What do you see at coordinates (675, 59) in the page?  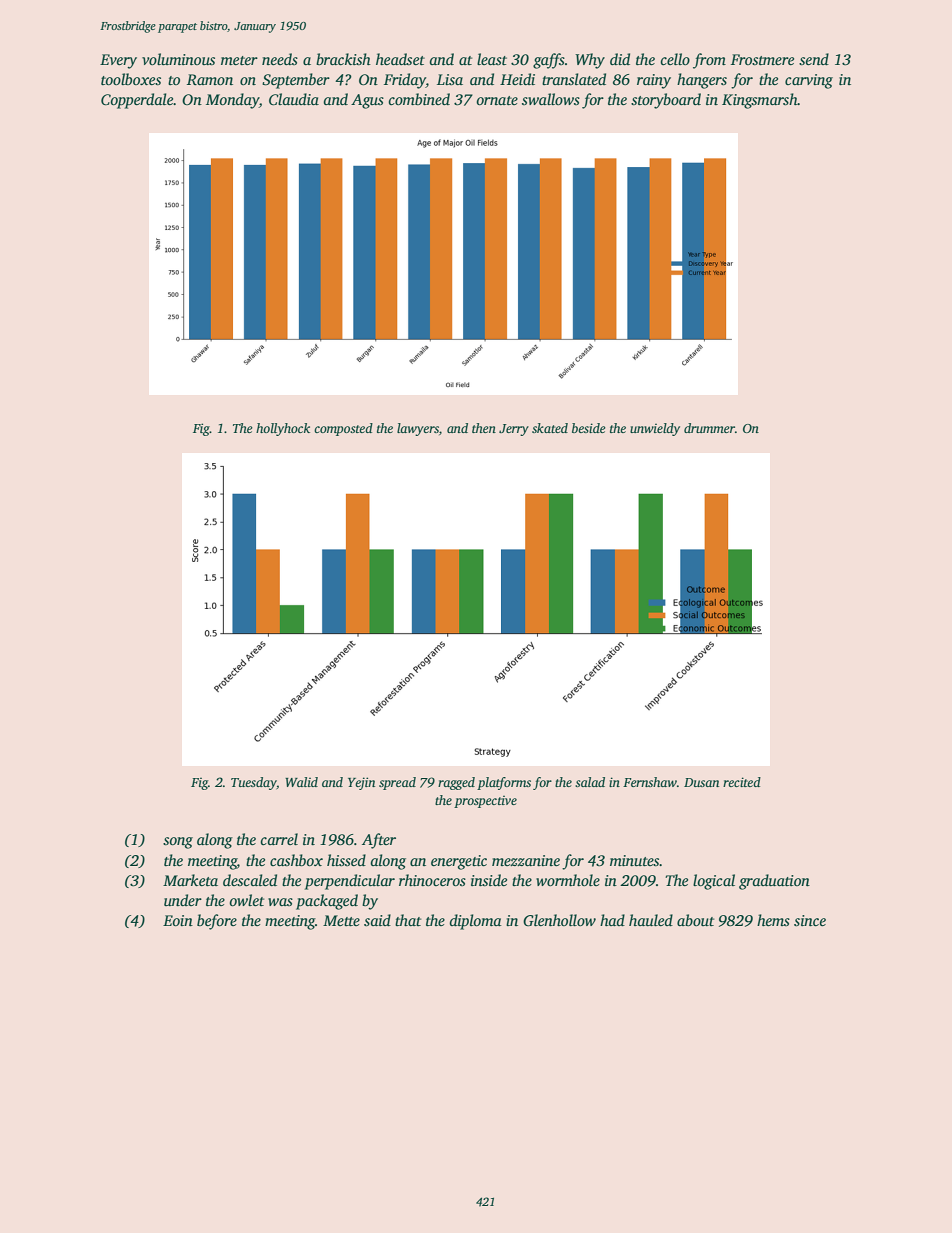 I see `cello` at bounding box center [675, 59].
